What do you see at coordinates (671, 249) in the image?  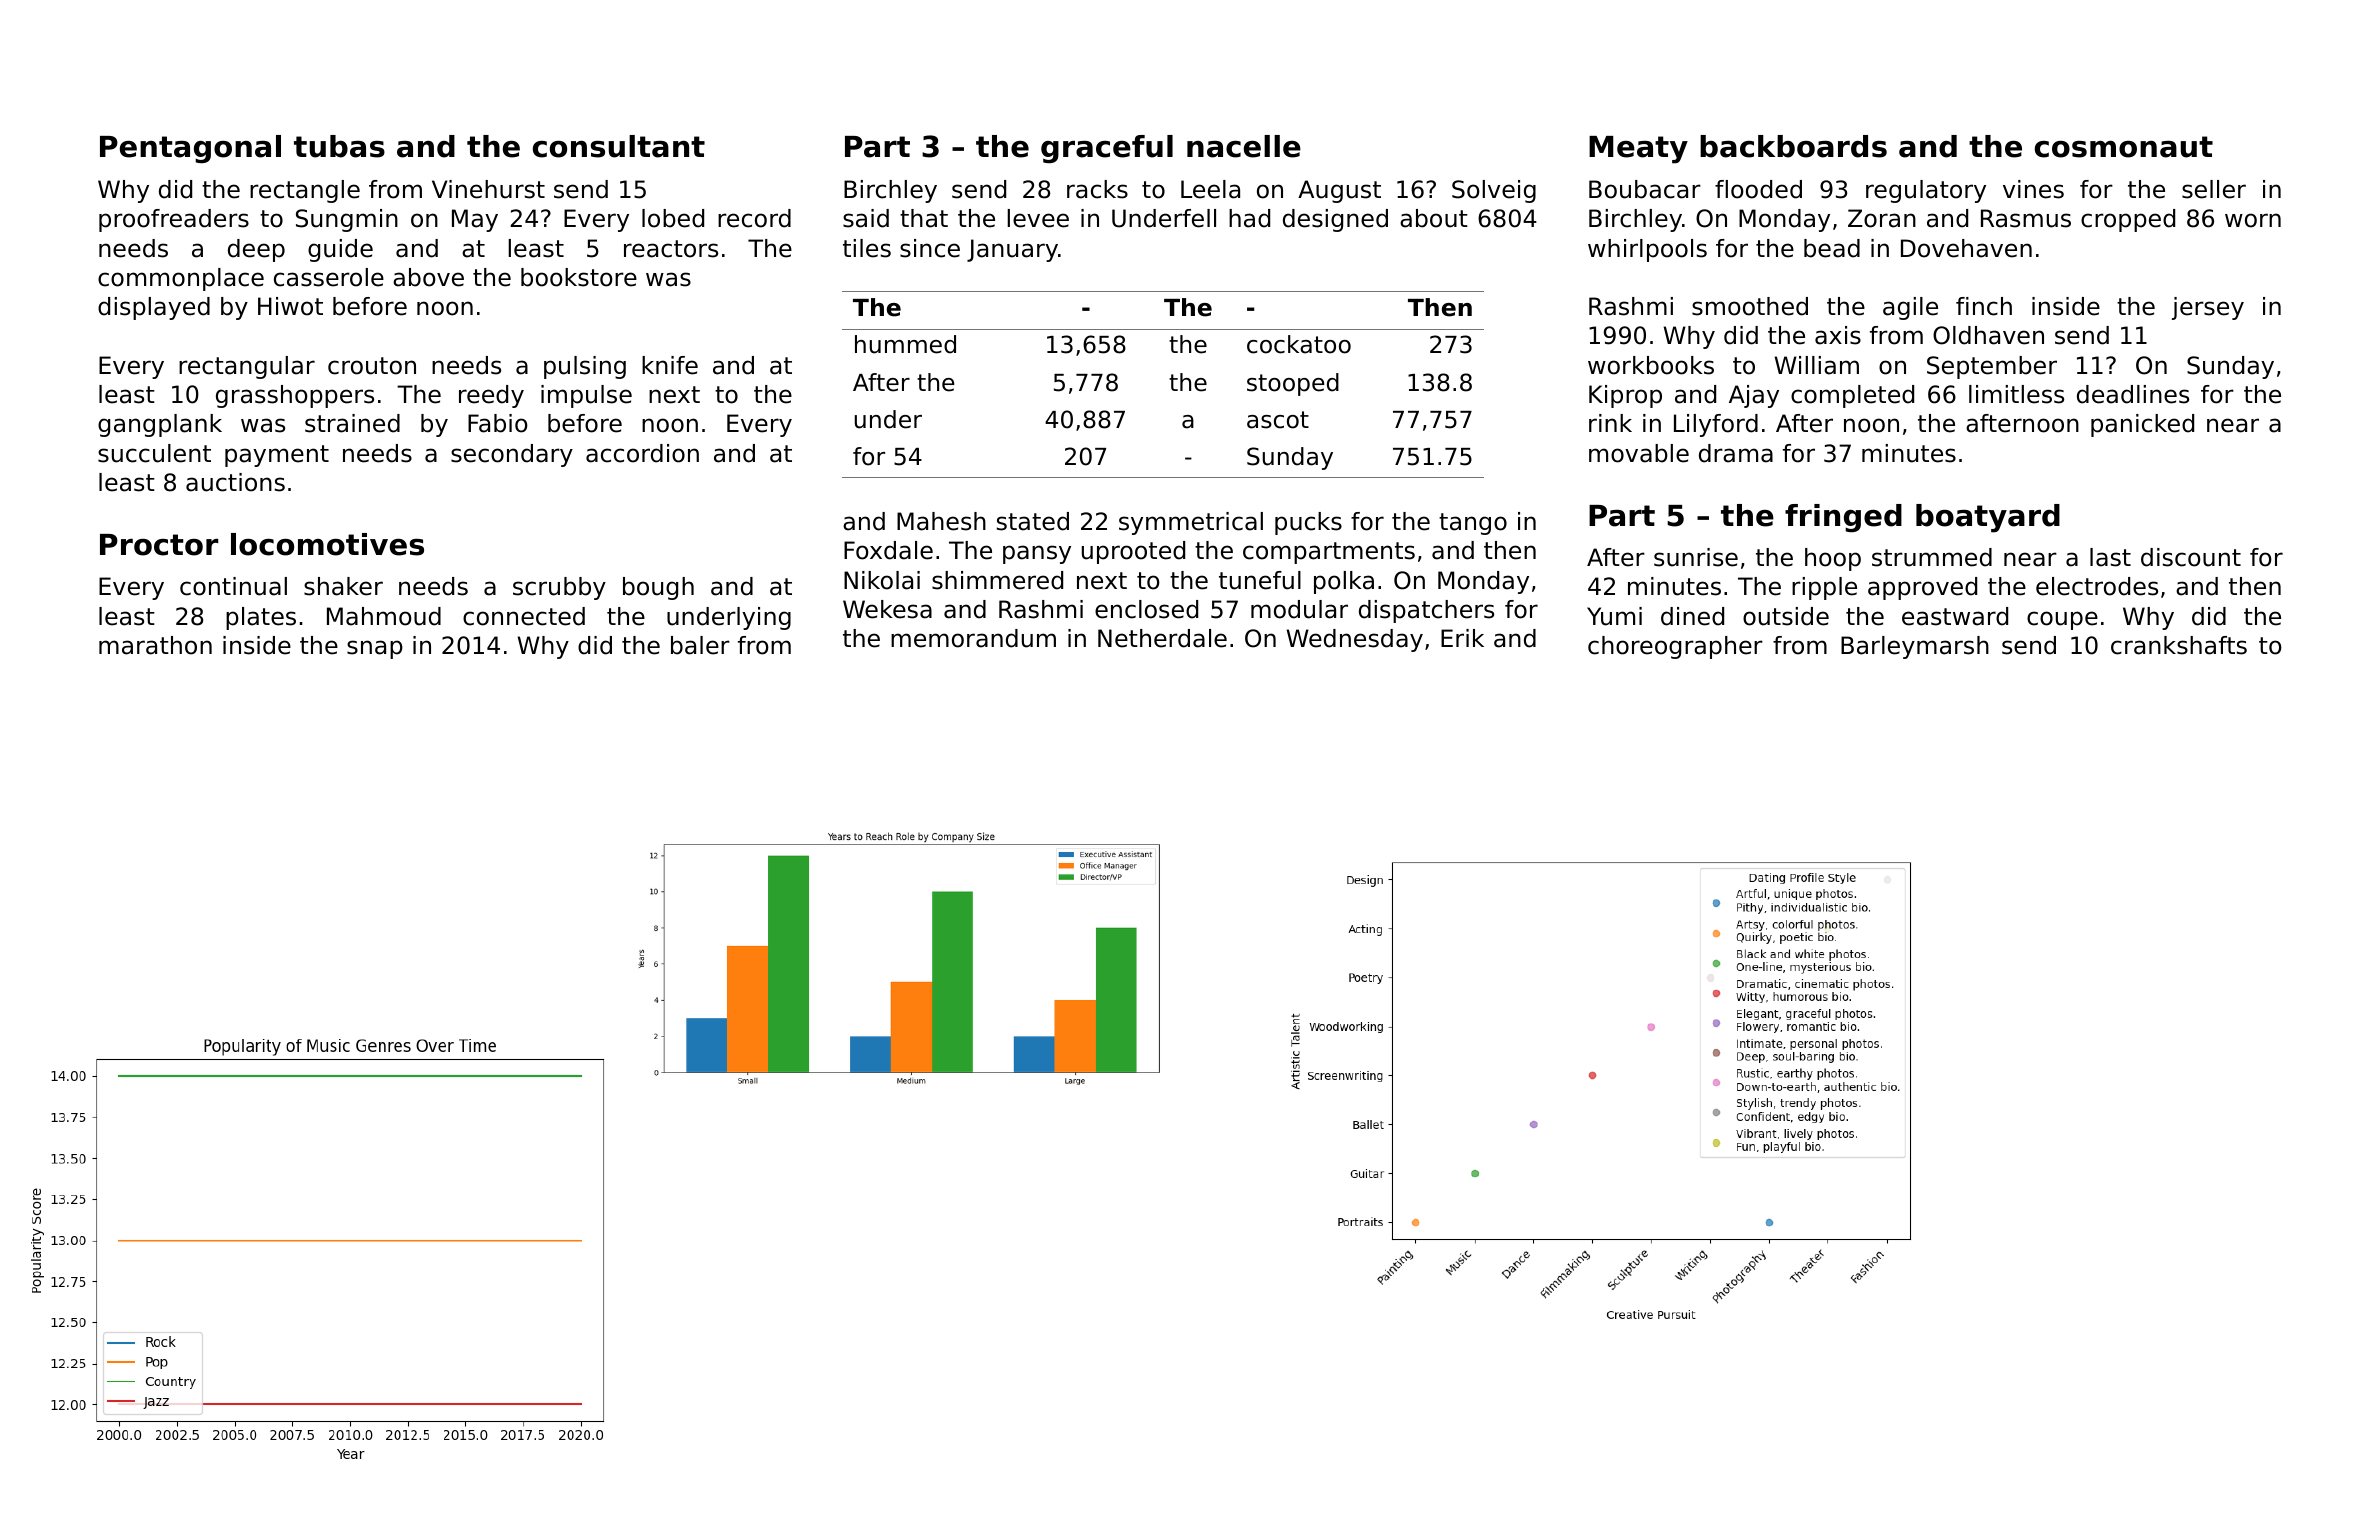 I see `reactors` at bounding box center [671, 249].
